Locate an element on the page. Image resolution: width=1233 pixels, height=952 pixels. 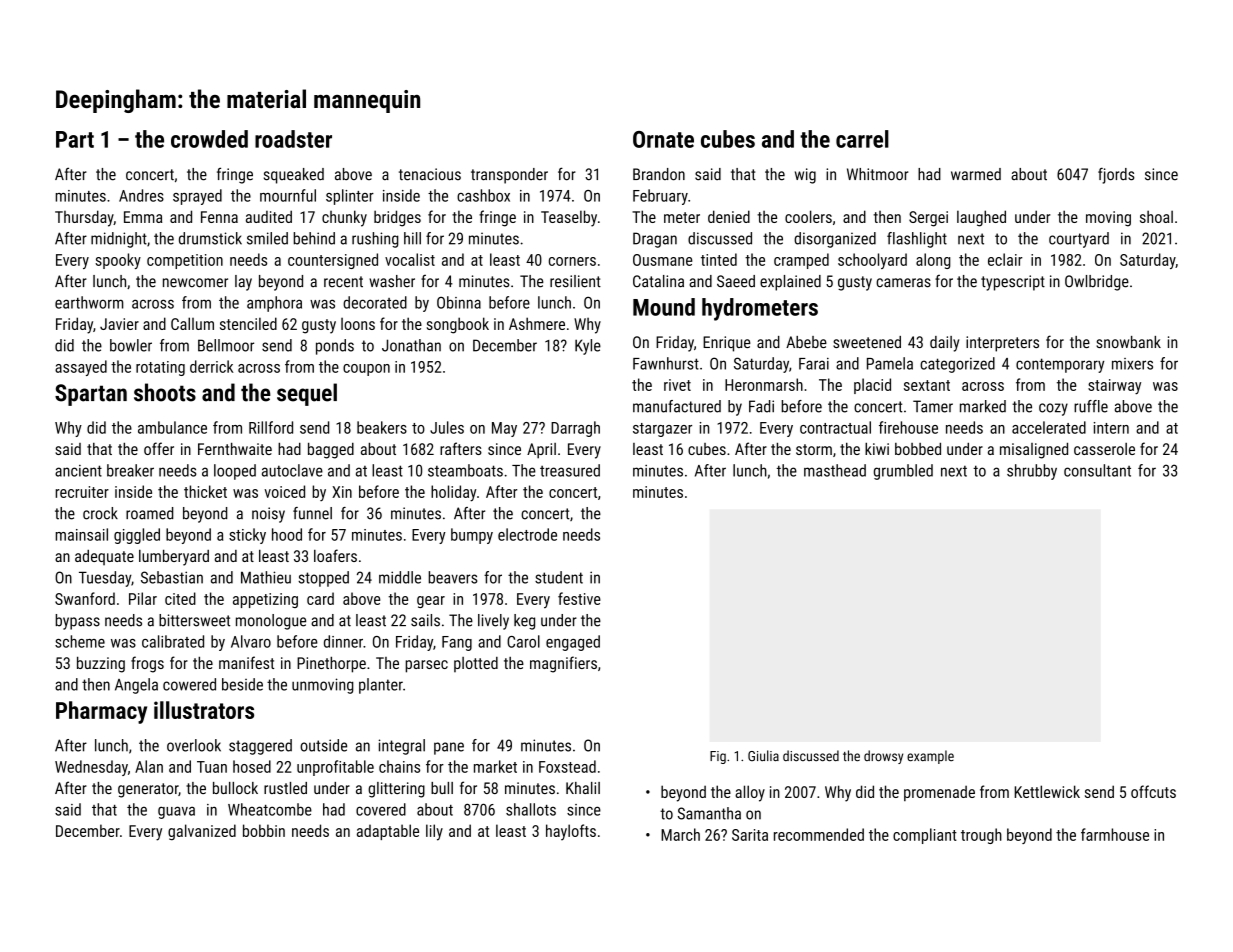
sticky is located at coordinates (247, 536).
